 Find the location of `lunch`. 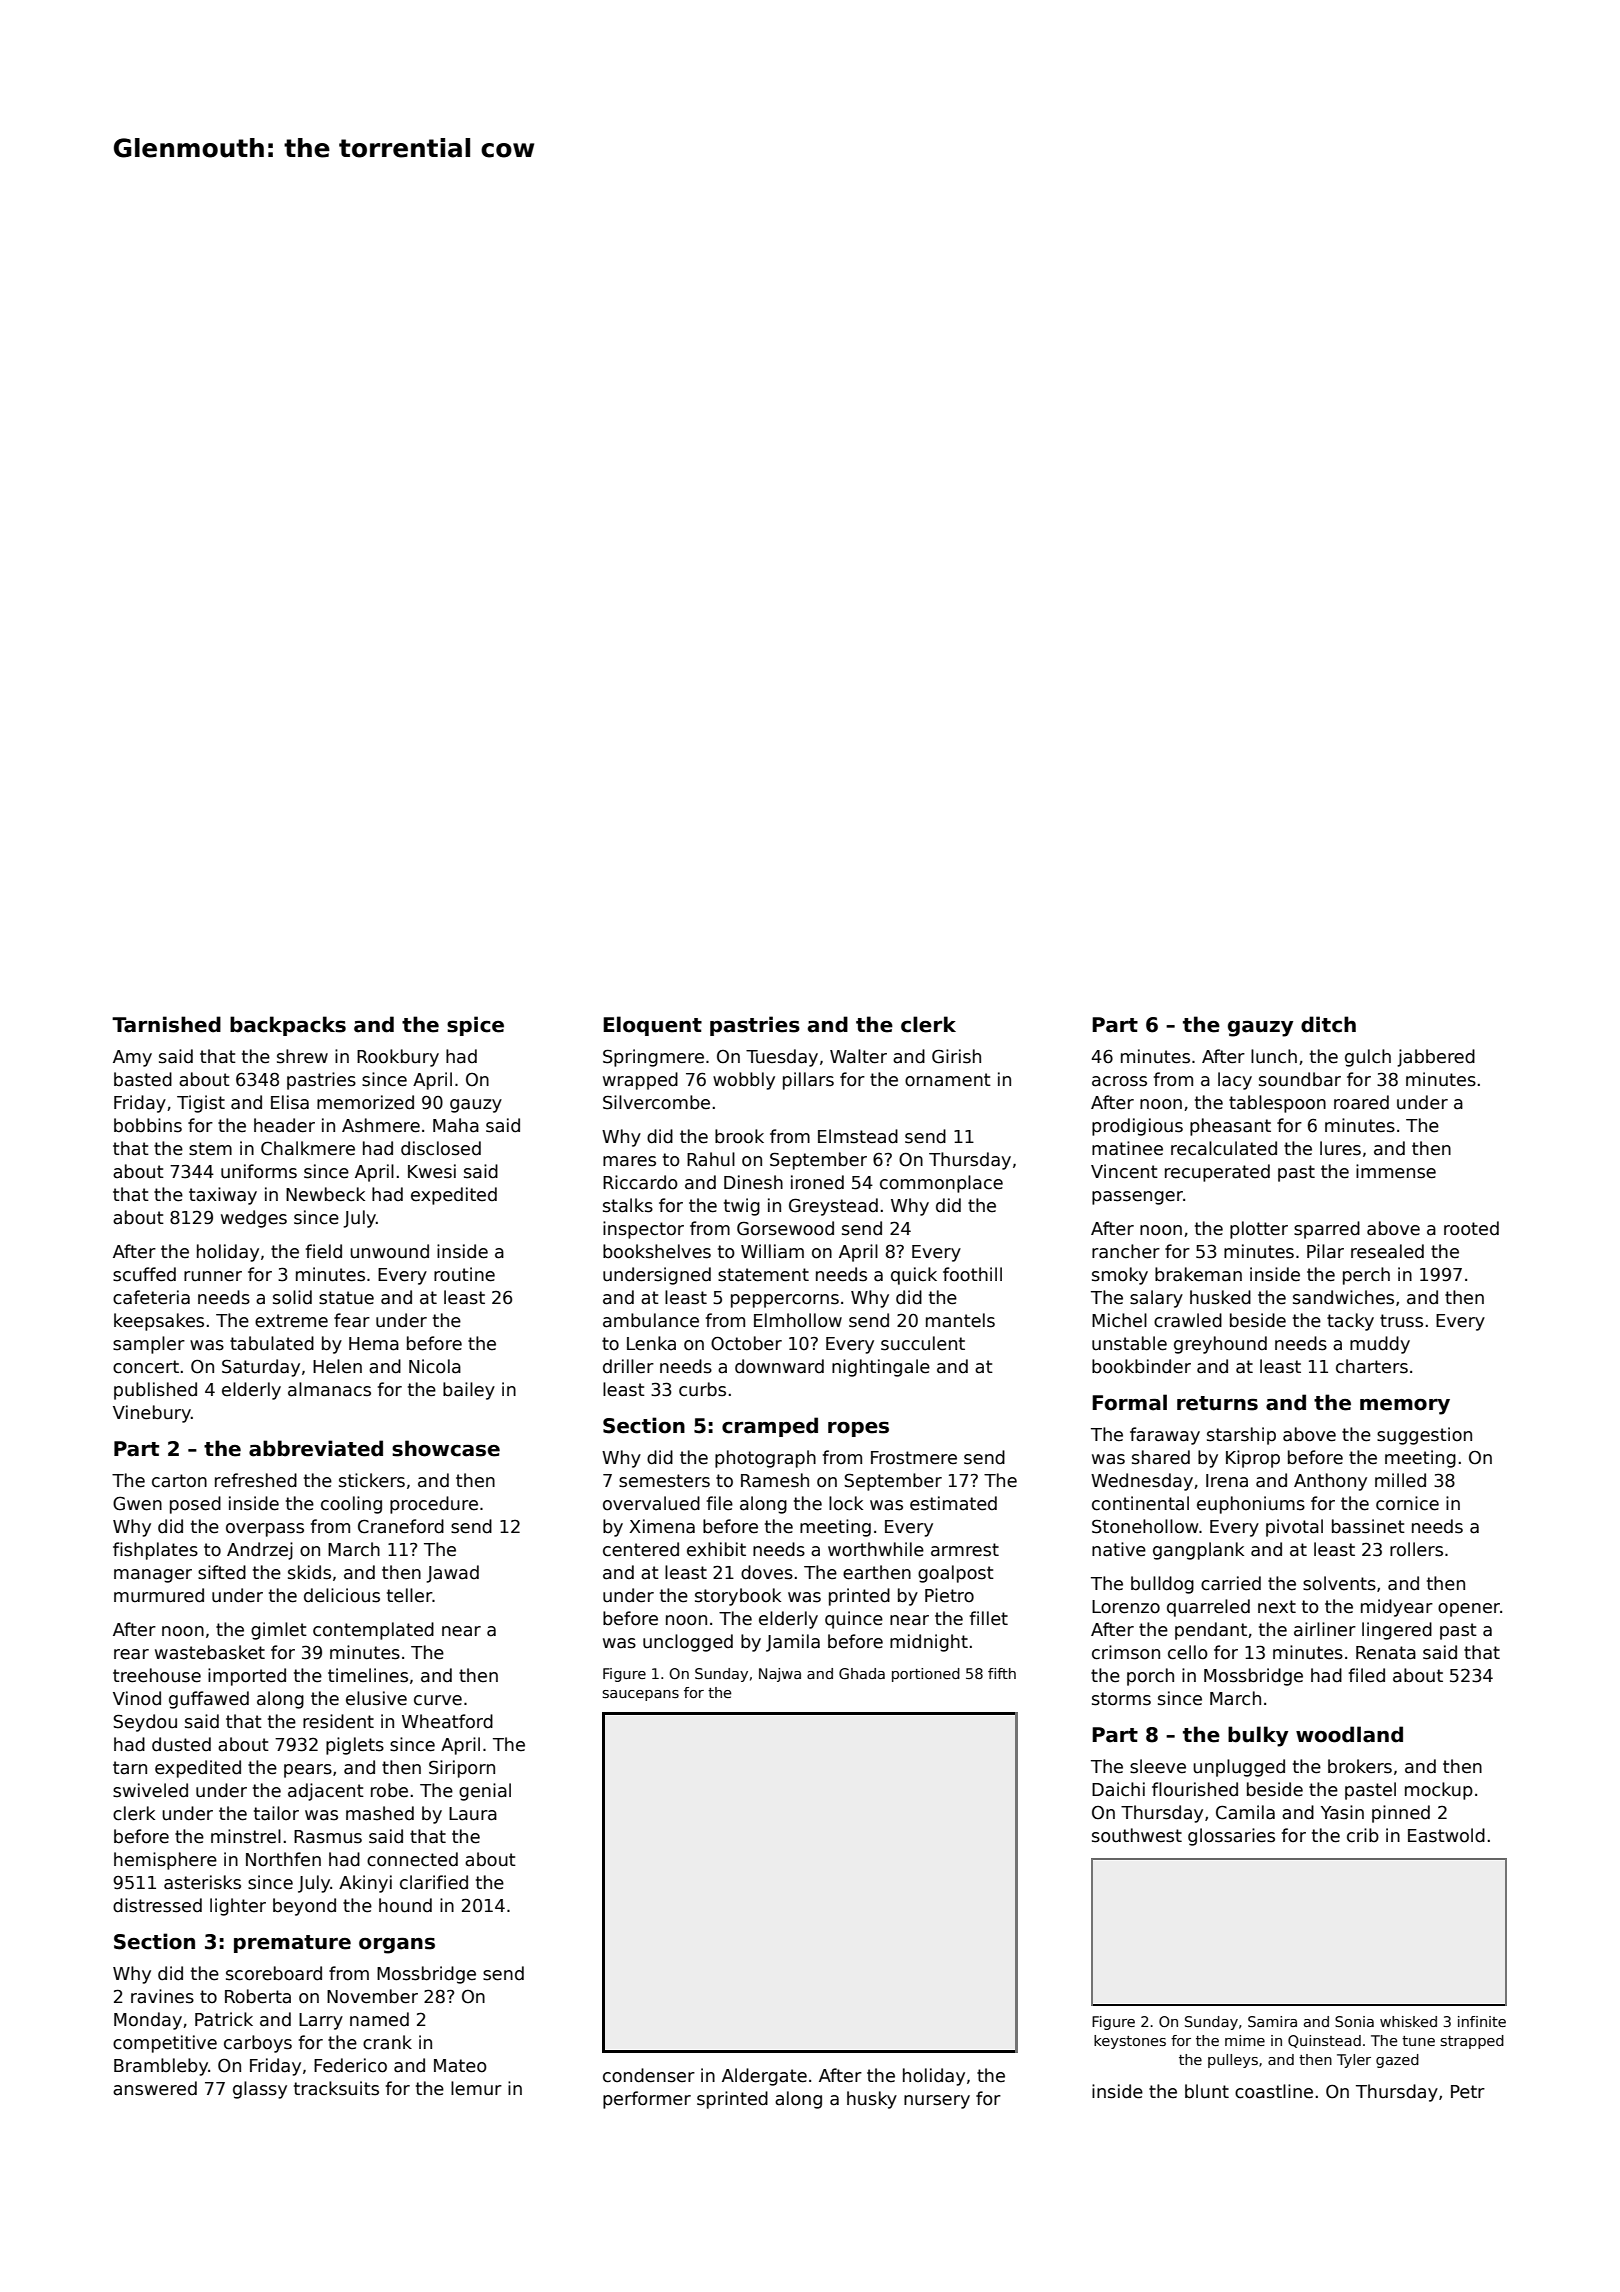

lunch is located at coordinates (1274, 1056).
